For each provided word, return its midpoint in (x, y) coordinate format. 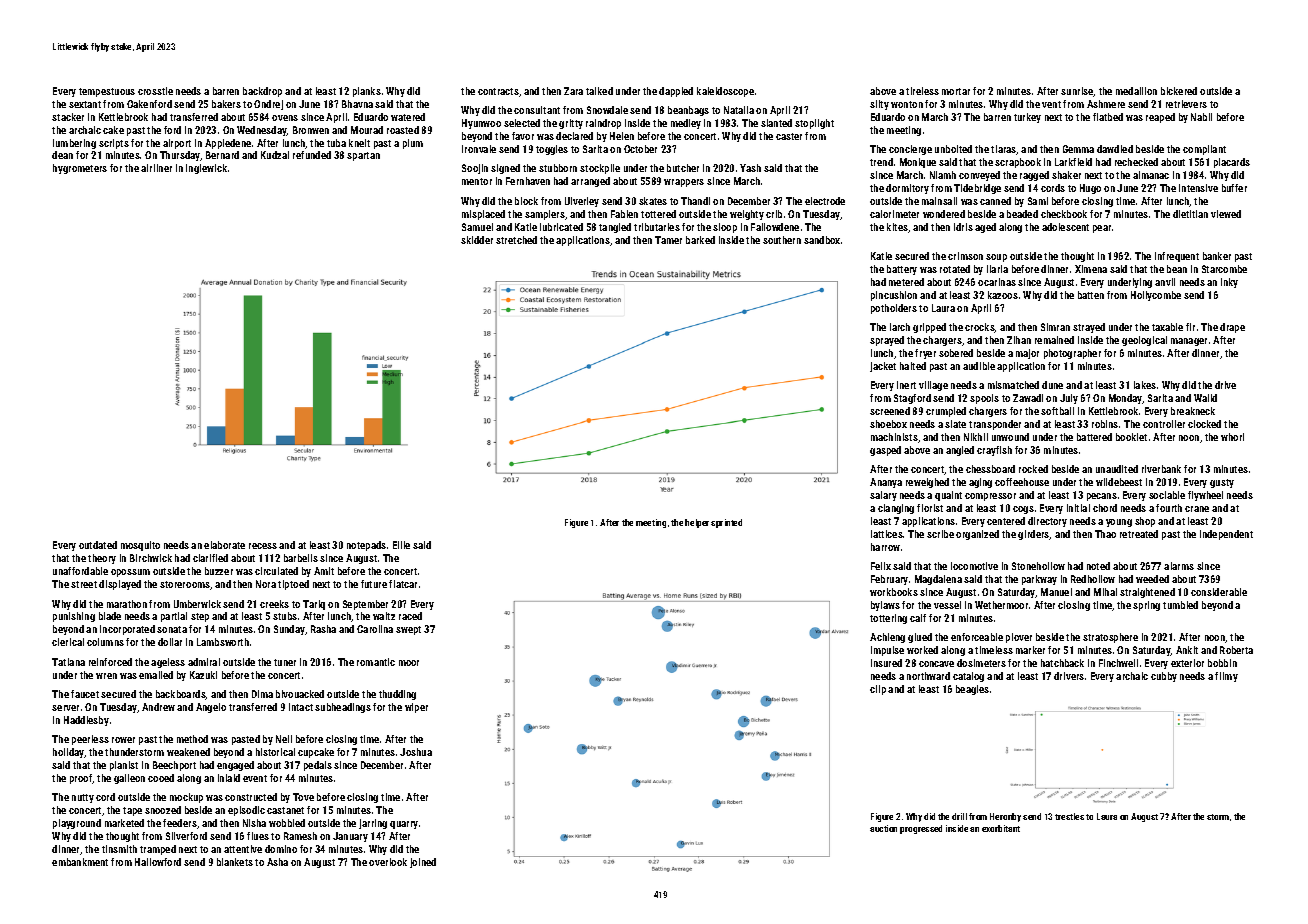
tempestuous (107, 92)
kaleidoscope (725, 92)
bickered (1179, 91)
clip (878, 690)
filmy (1226, 677)
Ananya (886, 483)
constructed (251, 797)
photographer (1072, 354)
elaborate (224, 545)
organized (977, 535)
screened (890, 411)
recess (263, 546)
